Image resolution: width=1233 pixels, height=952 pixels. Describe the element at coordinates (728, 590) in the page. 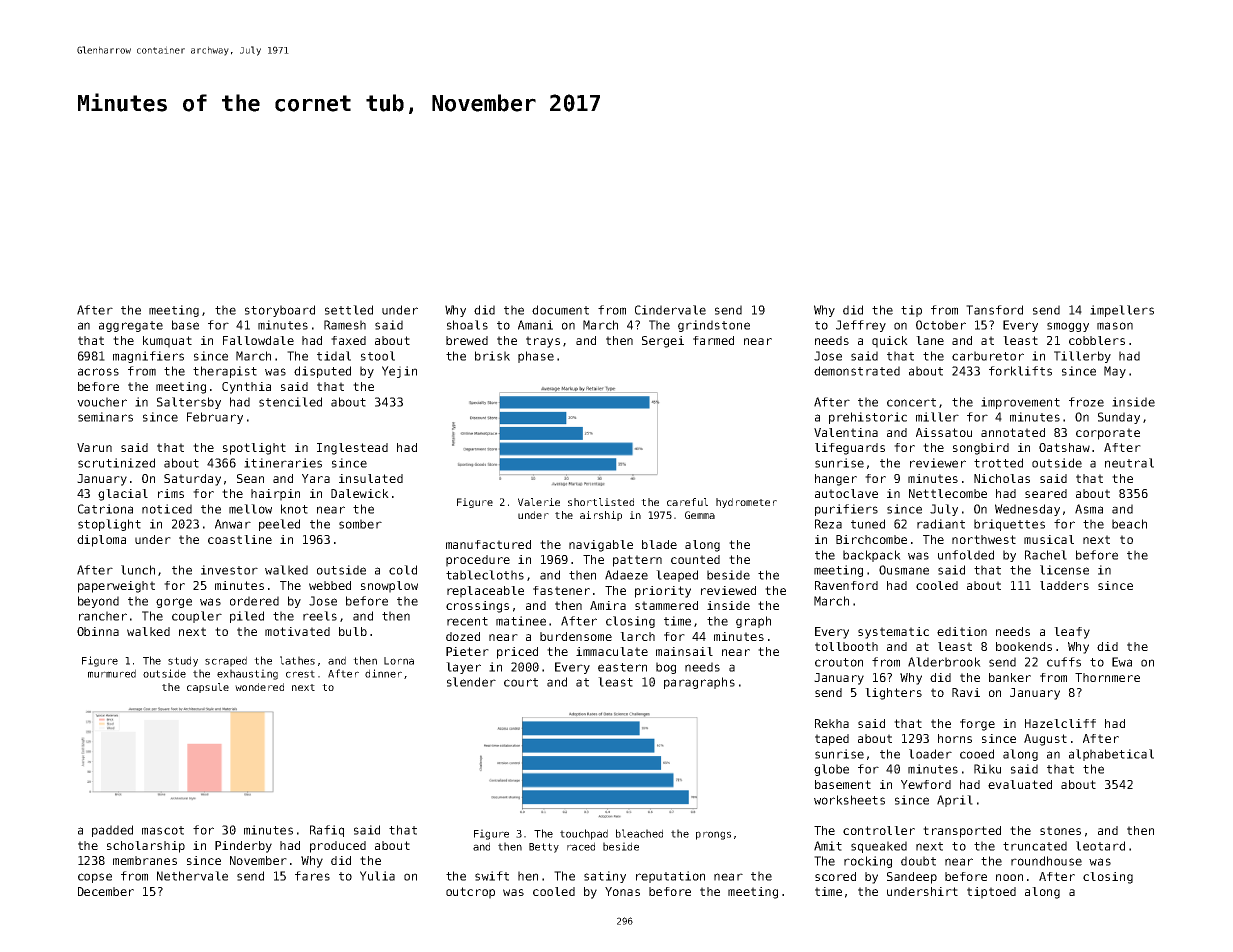

I see `reviewed` at that location.
